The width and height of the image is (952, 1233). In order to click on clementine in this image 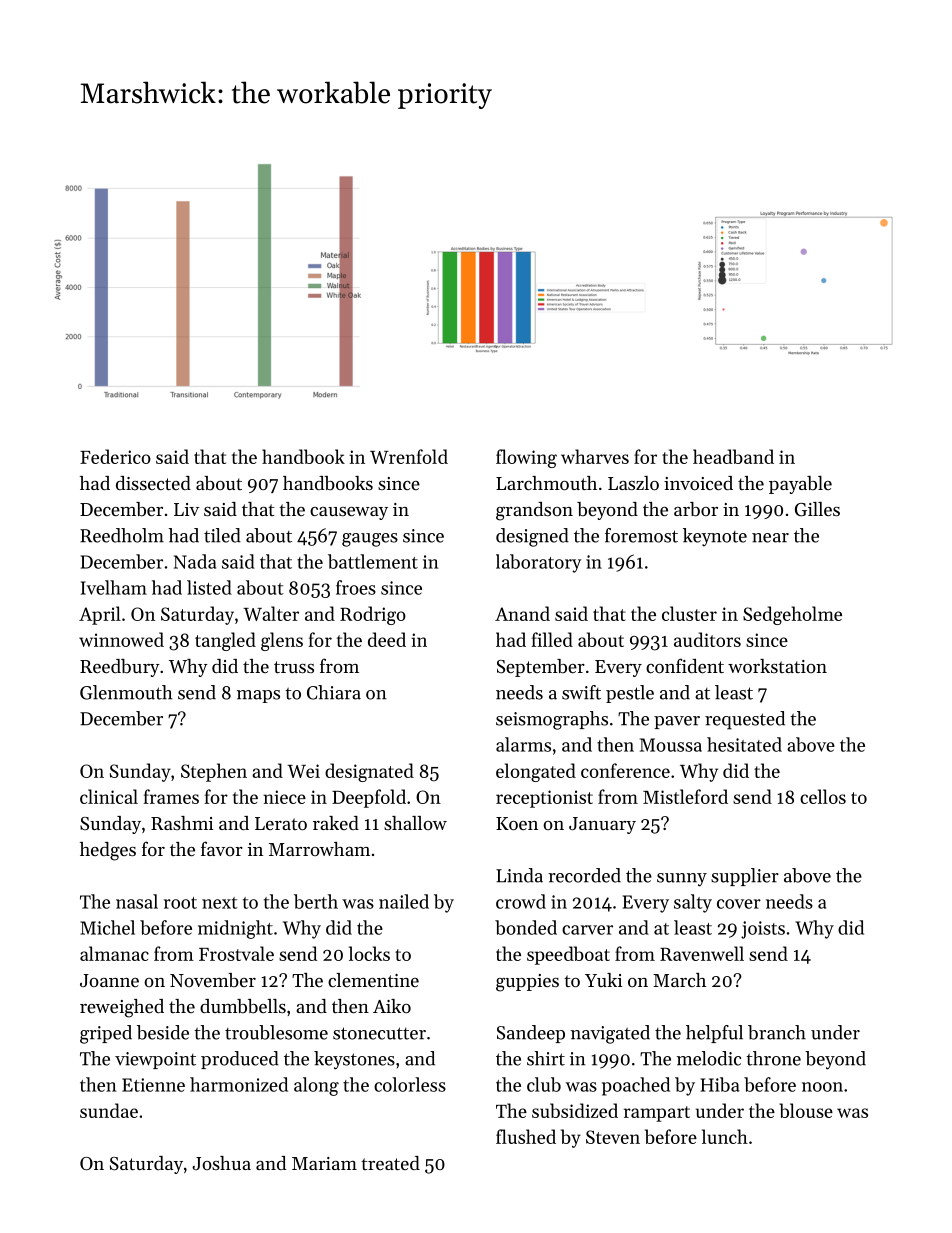, I will do `click(373, 980)`.
